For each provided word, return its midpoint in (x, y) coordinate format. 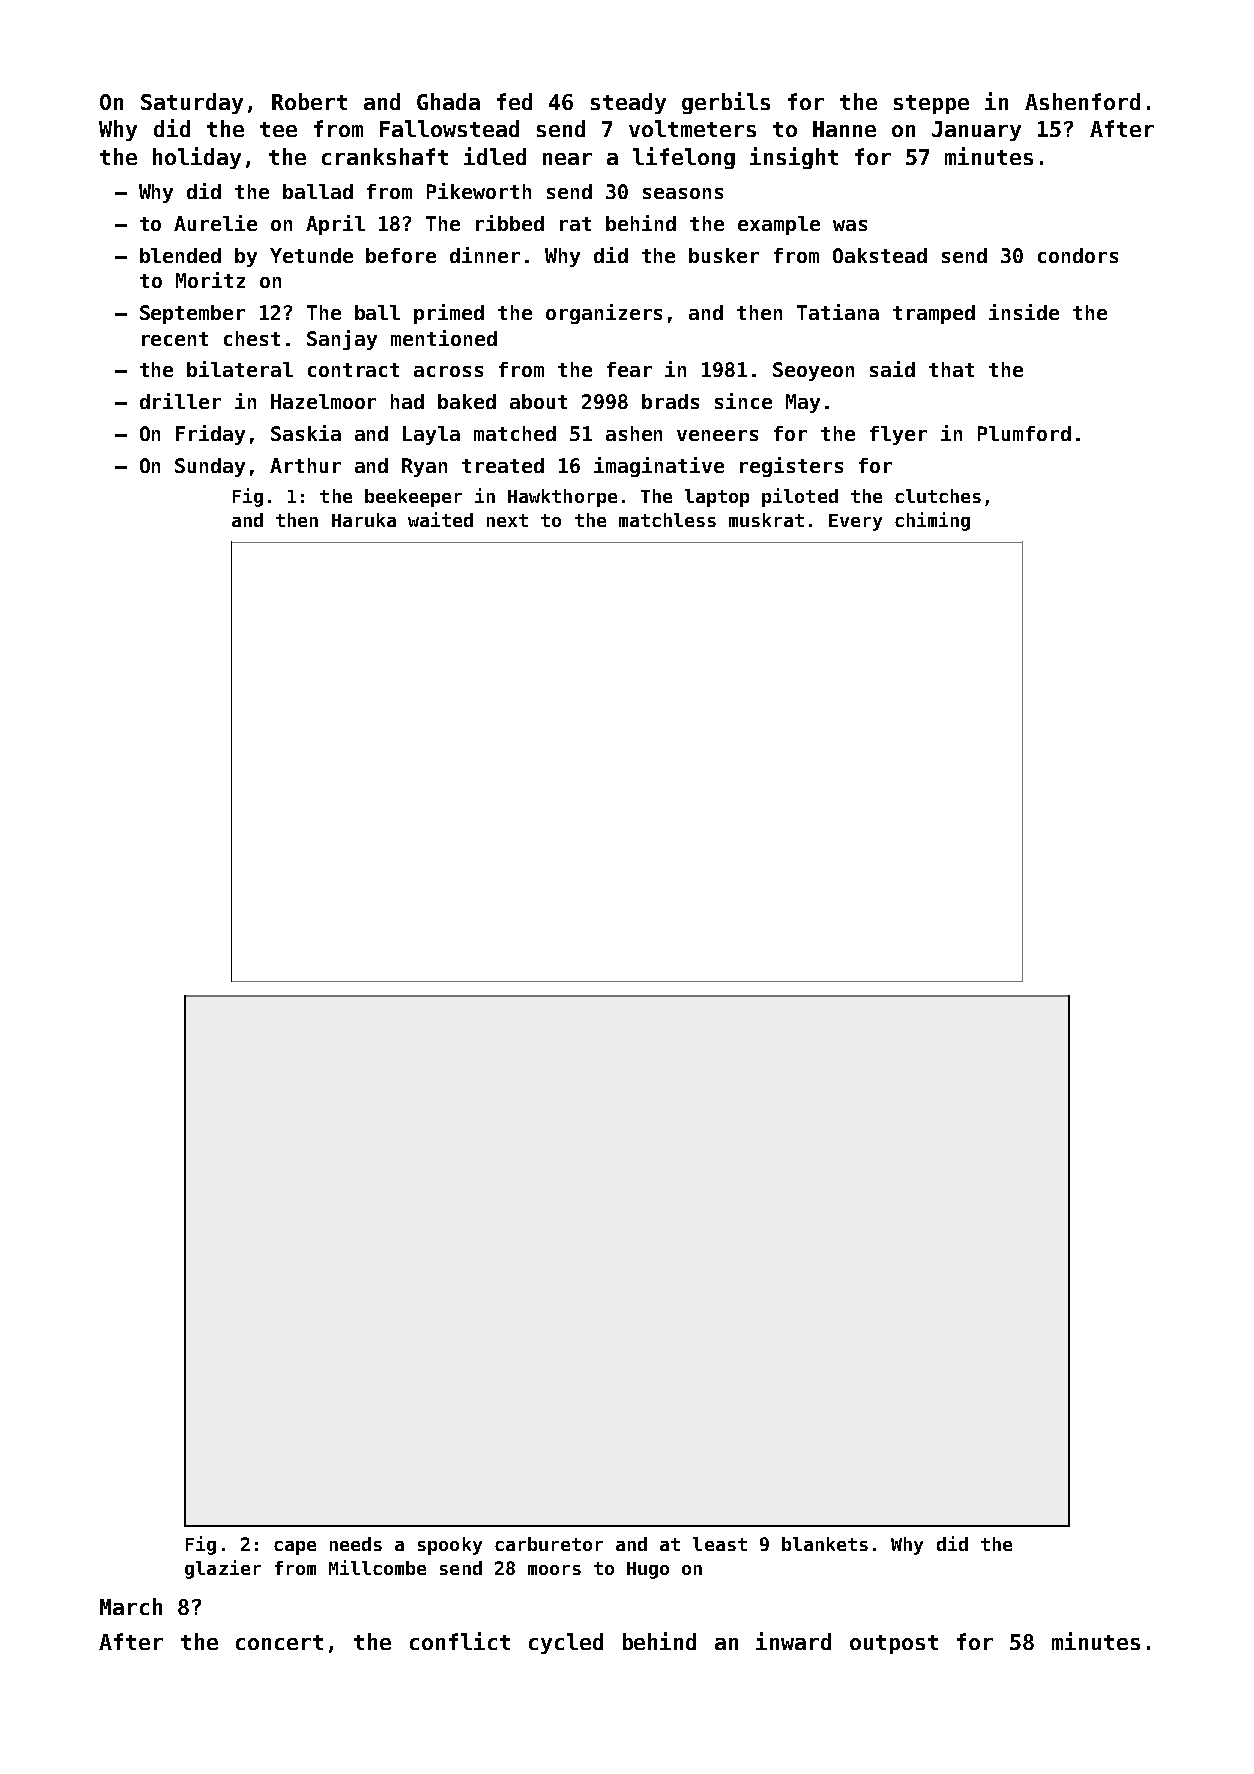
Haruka (364, 520)
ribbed (510, 223)
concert (279, 1642)
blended (180, 255)
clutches (938, 496)
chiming (932, 521)
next (507, 520)
